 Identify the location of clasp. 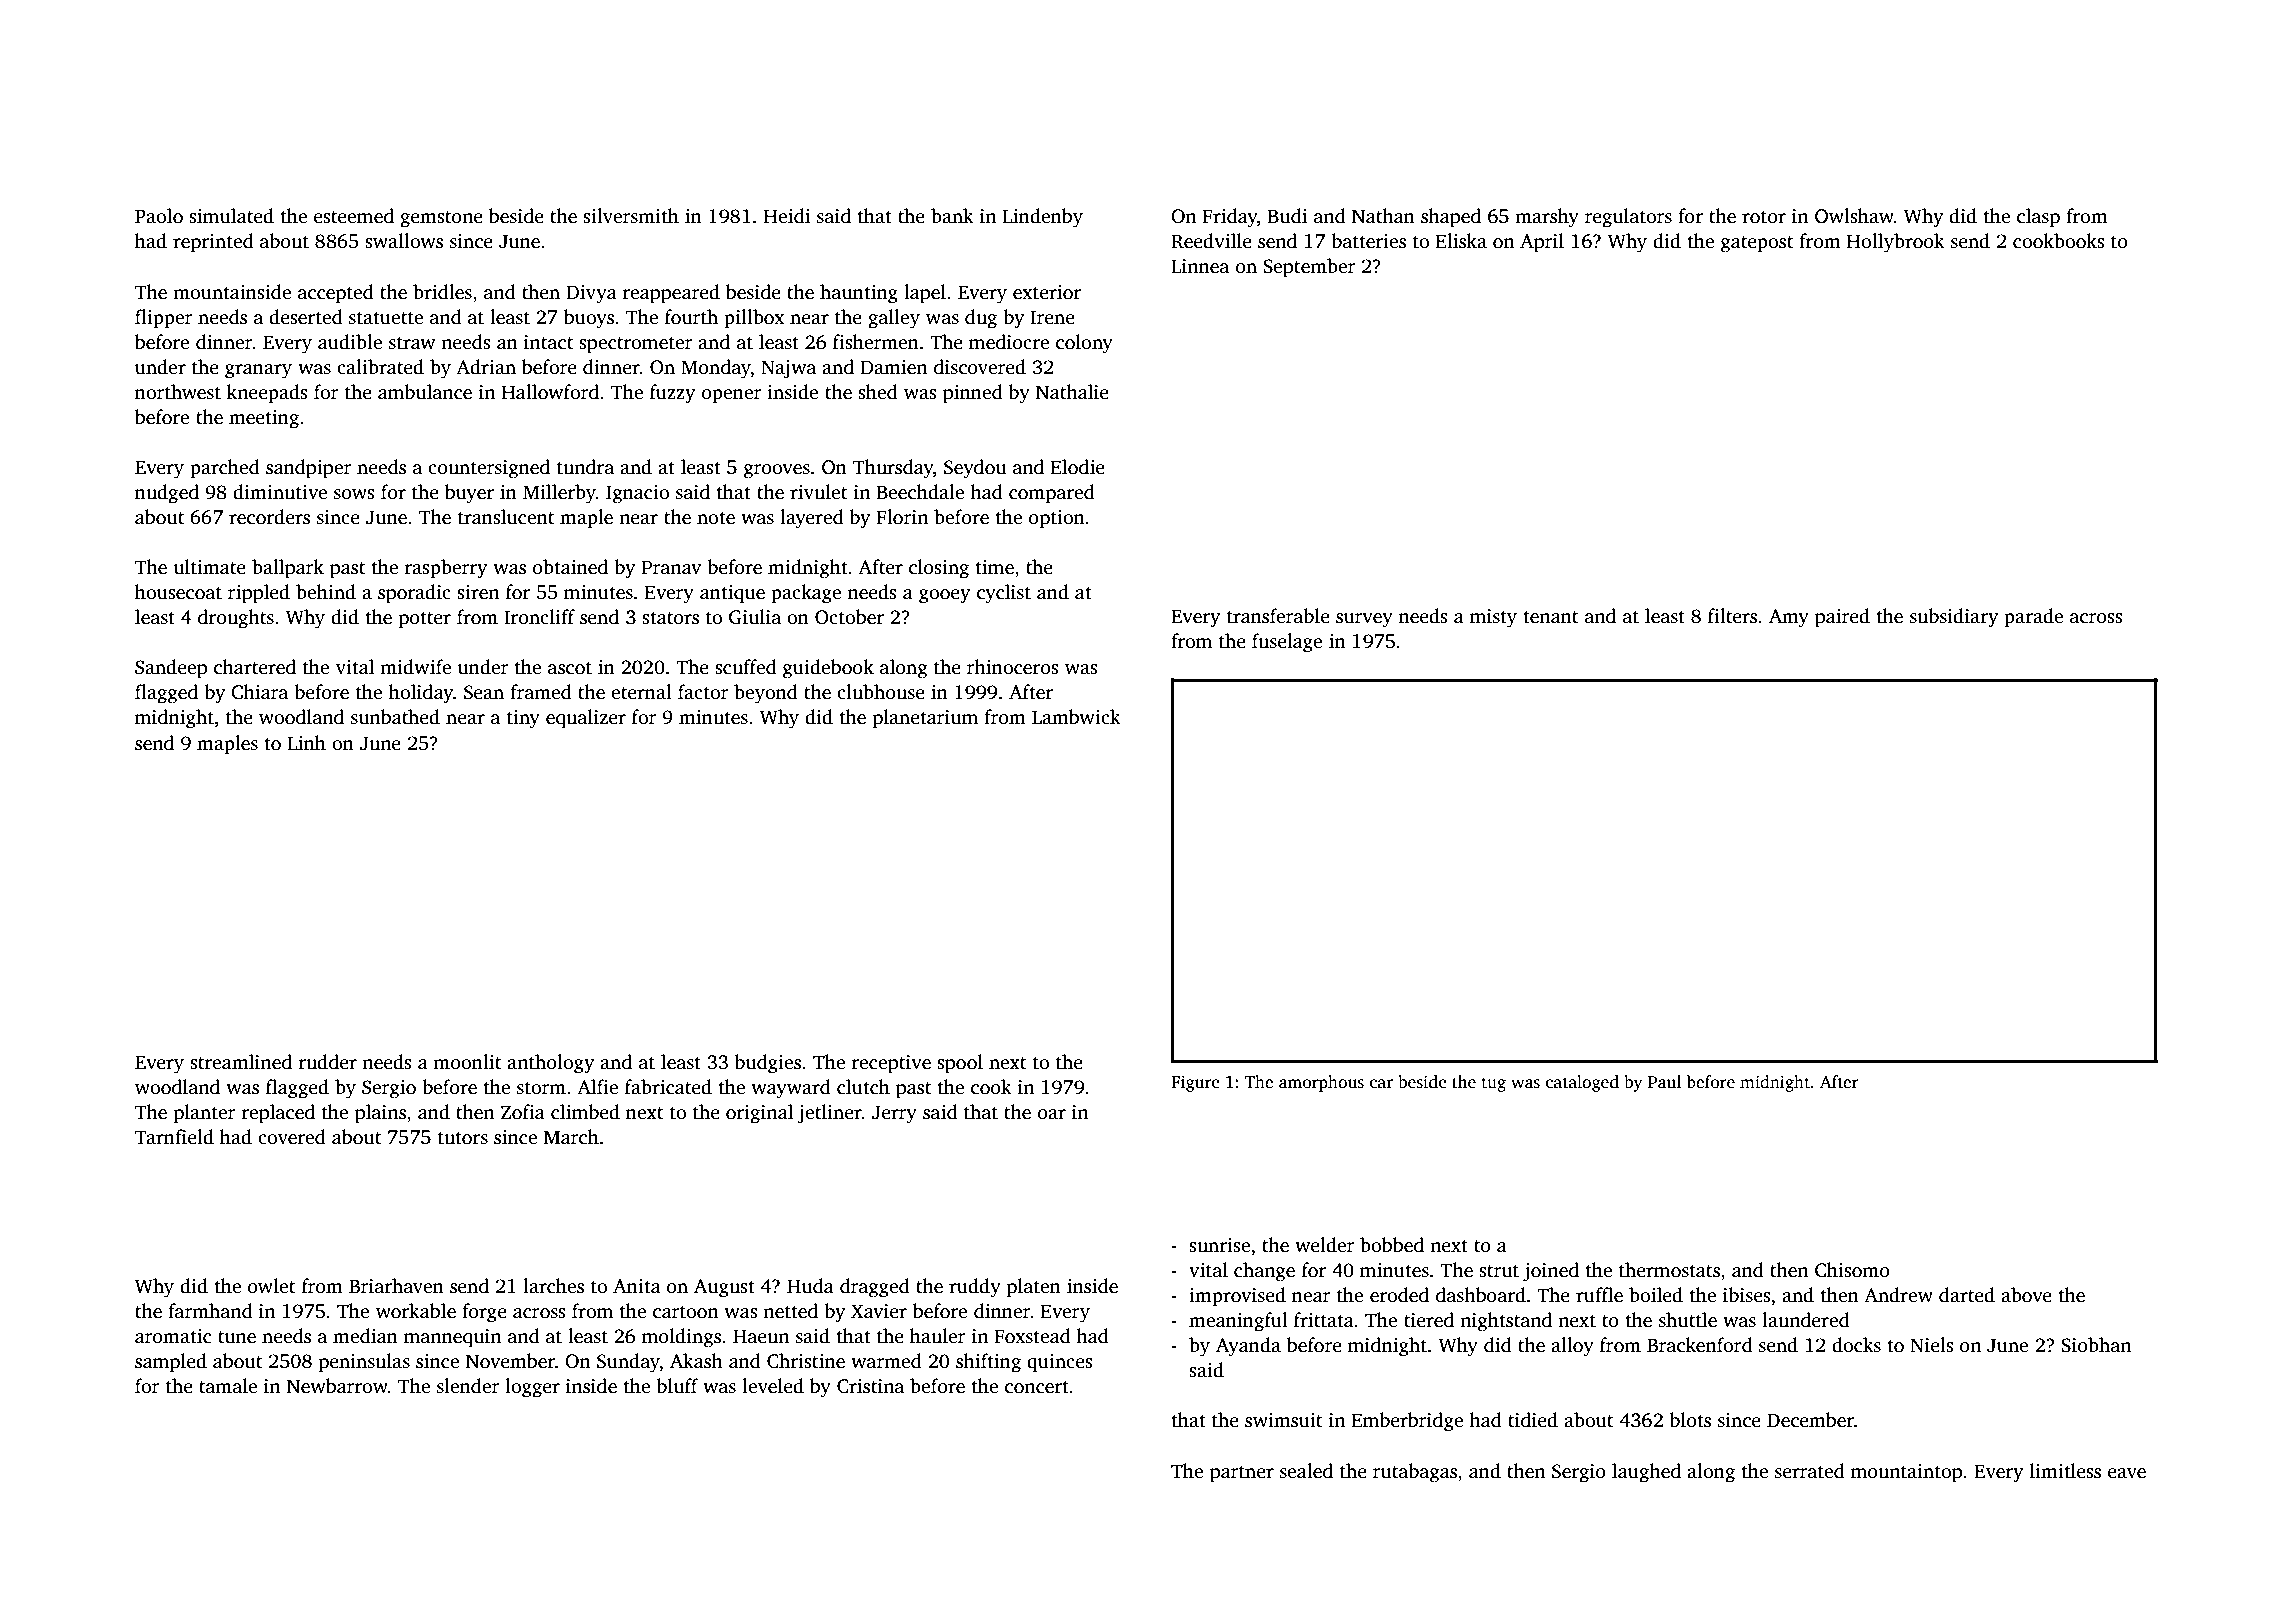
(2038, 218).
